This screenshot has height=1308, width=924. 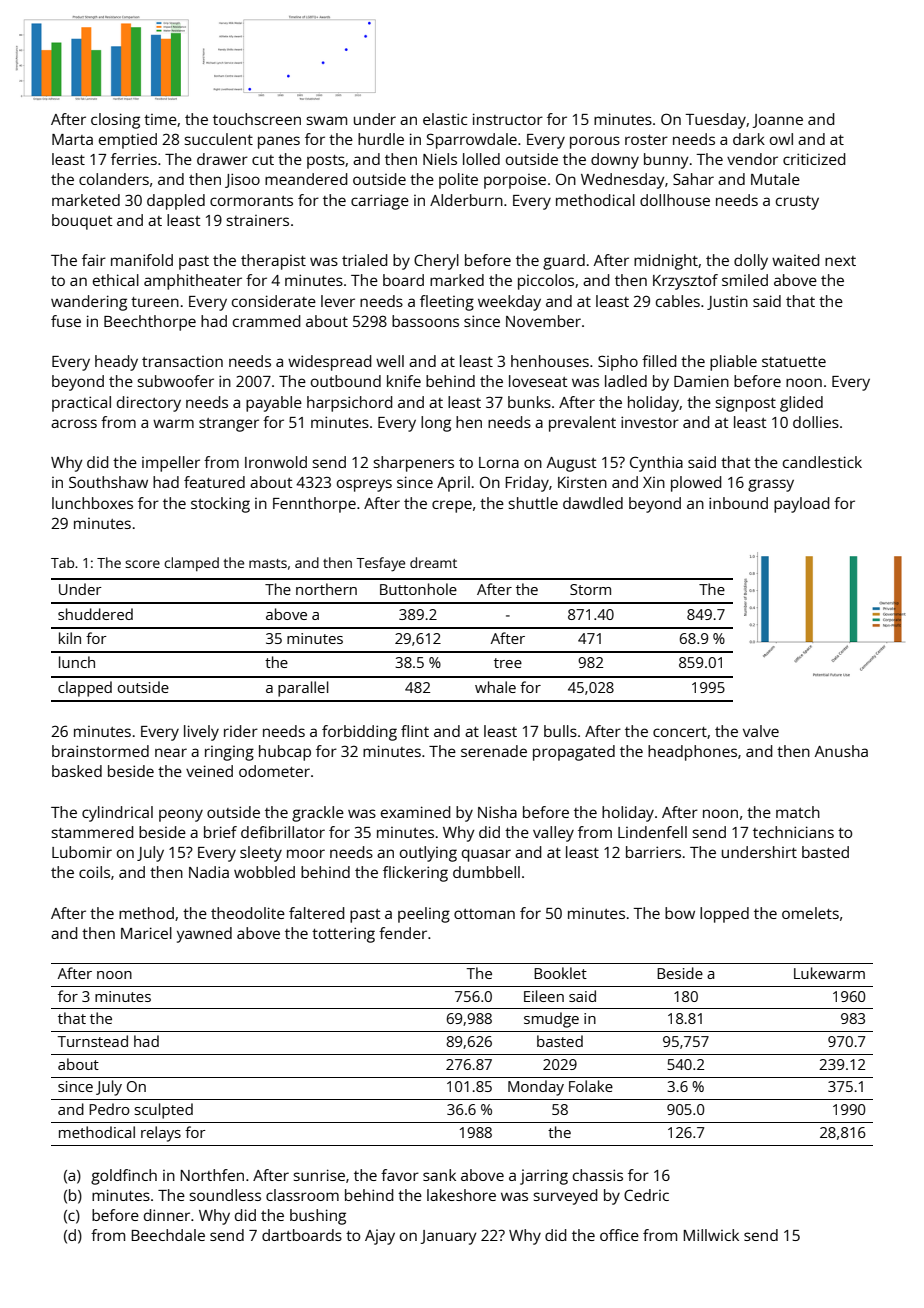 I want to click on next, so click(x=840, y=261).
